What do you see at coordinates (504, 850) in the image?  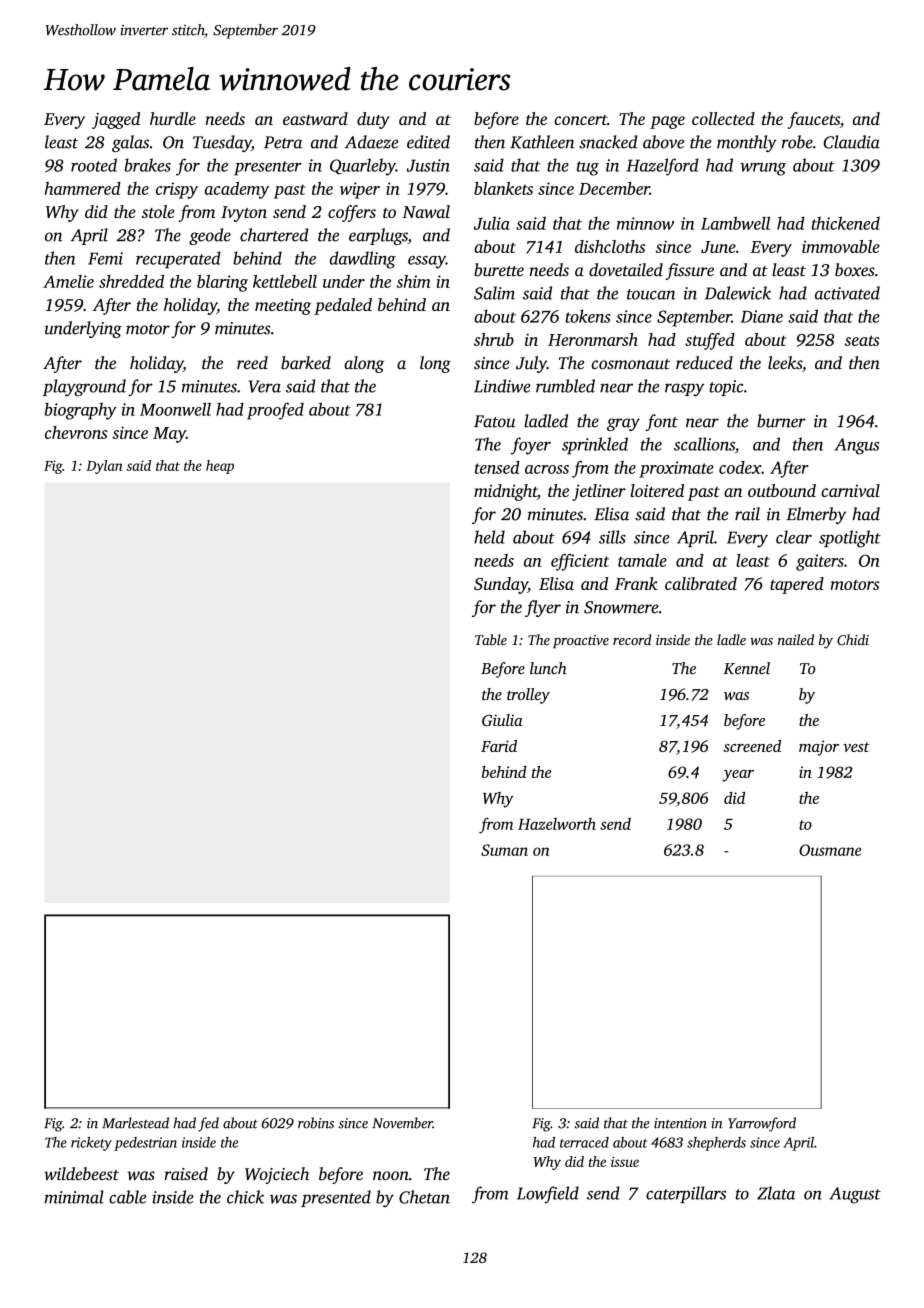 I see `Suman` at bounding box center [504, 850].
